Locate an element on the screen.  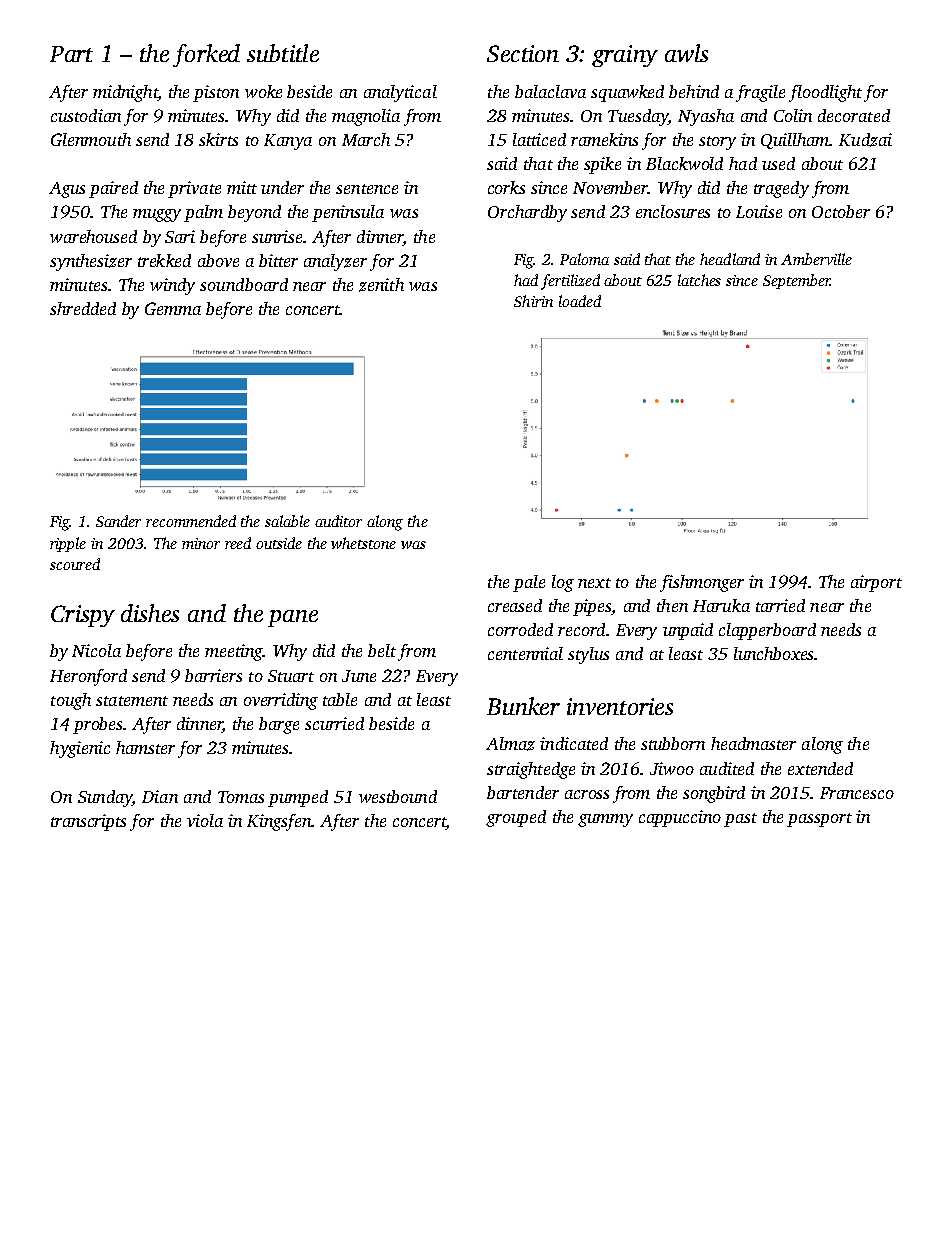
transcripts is located at coordinates (88, 822).
